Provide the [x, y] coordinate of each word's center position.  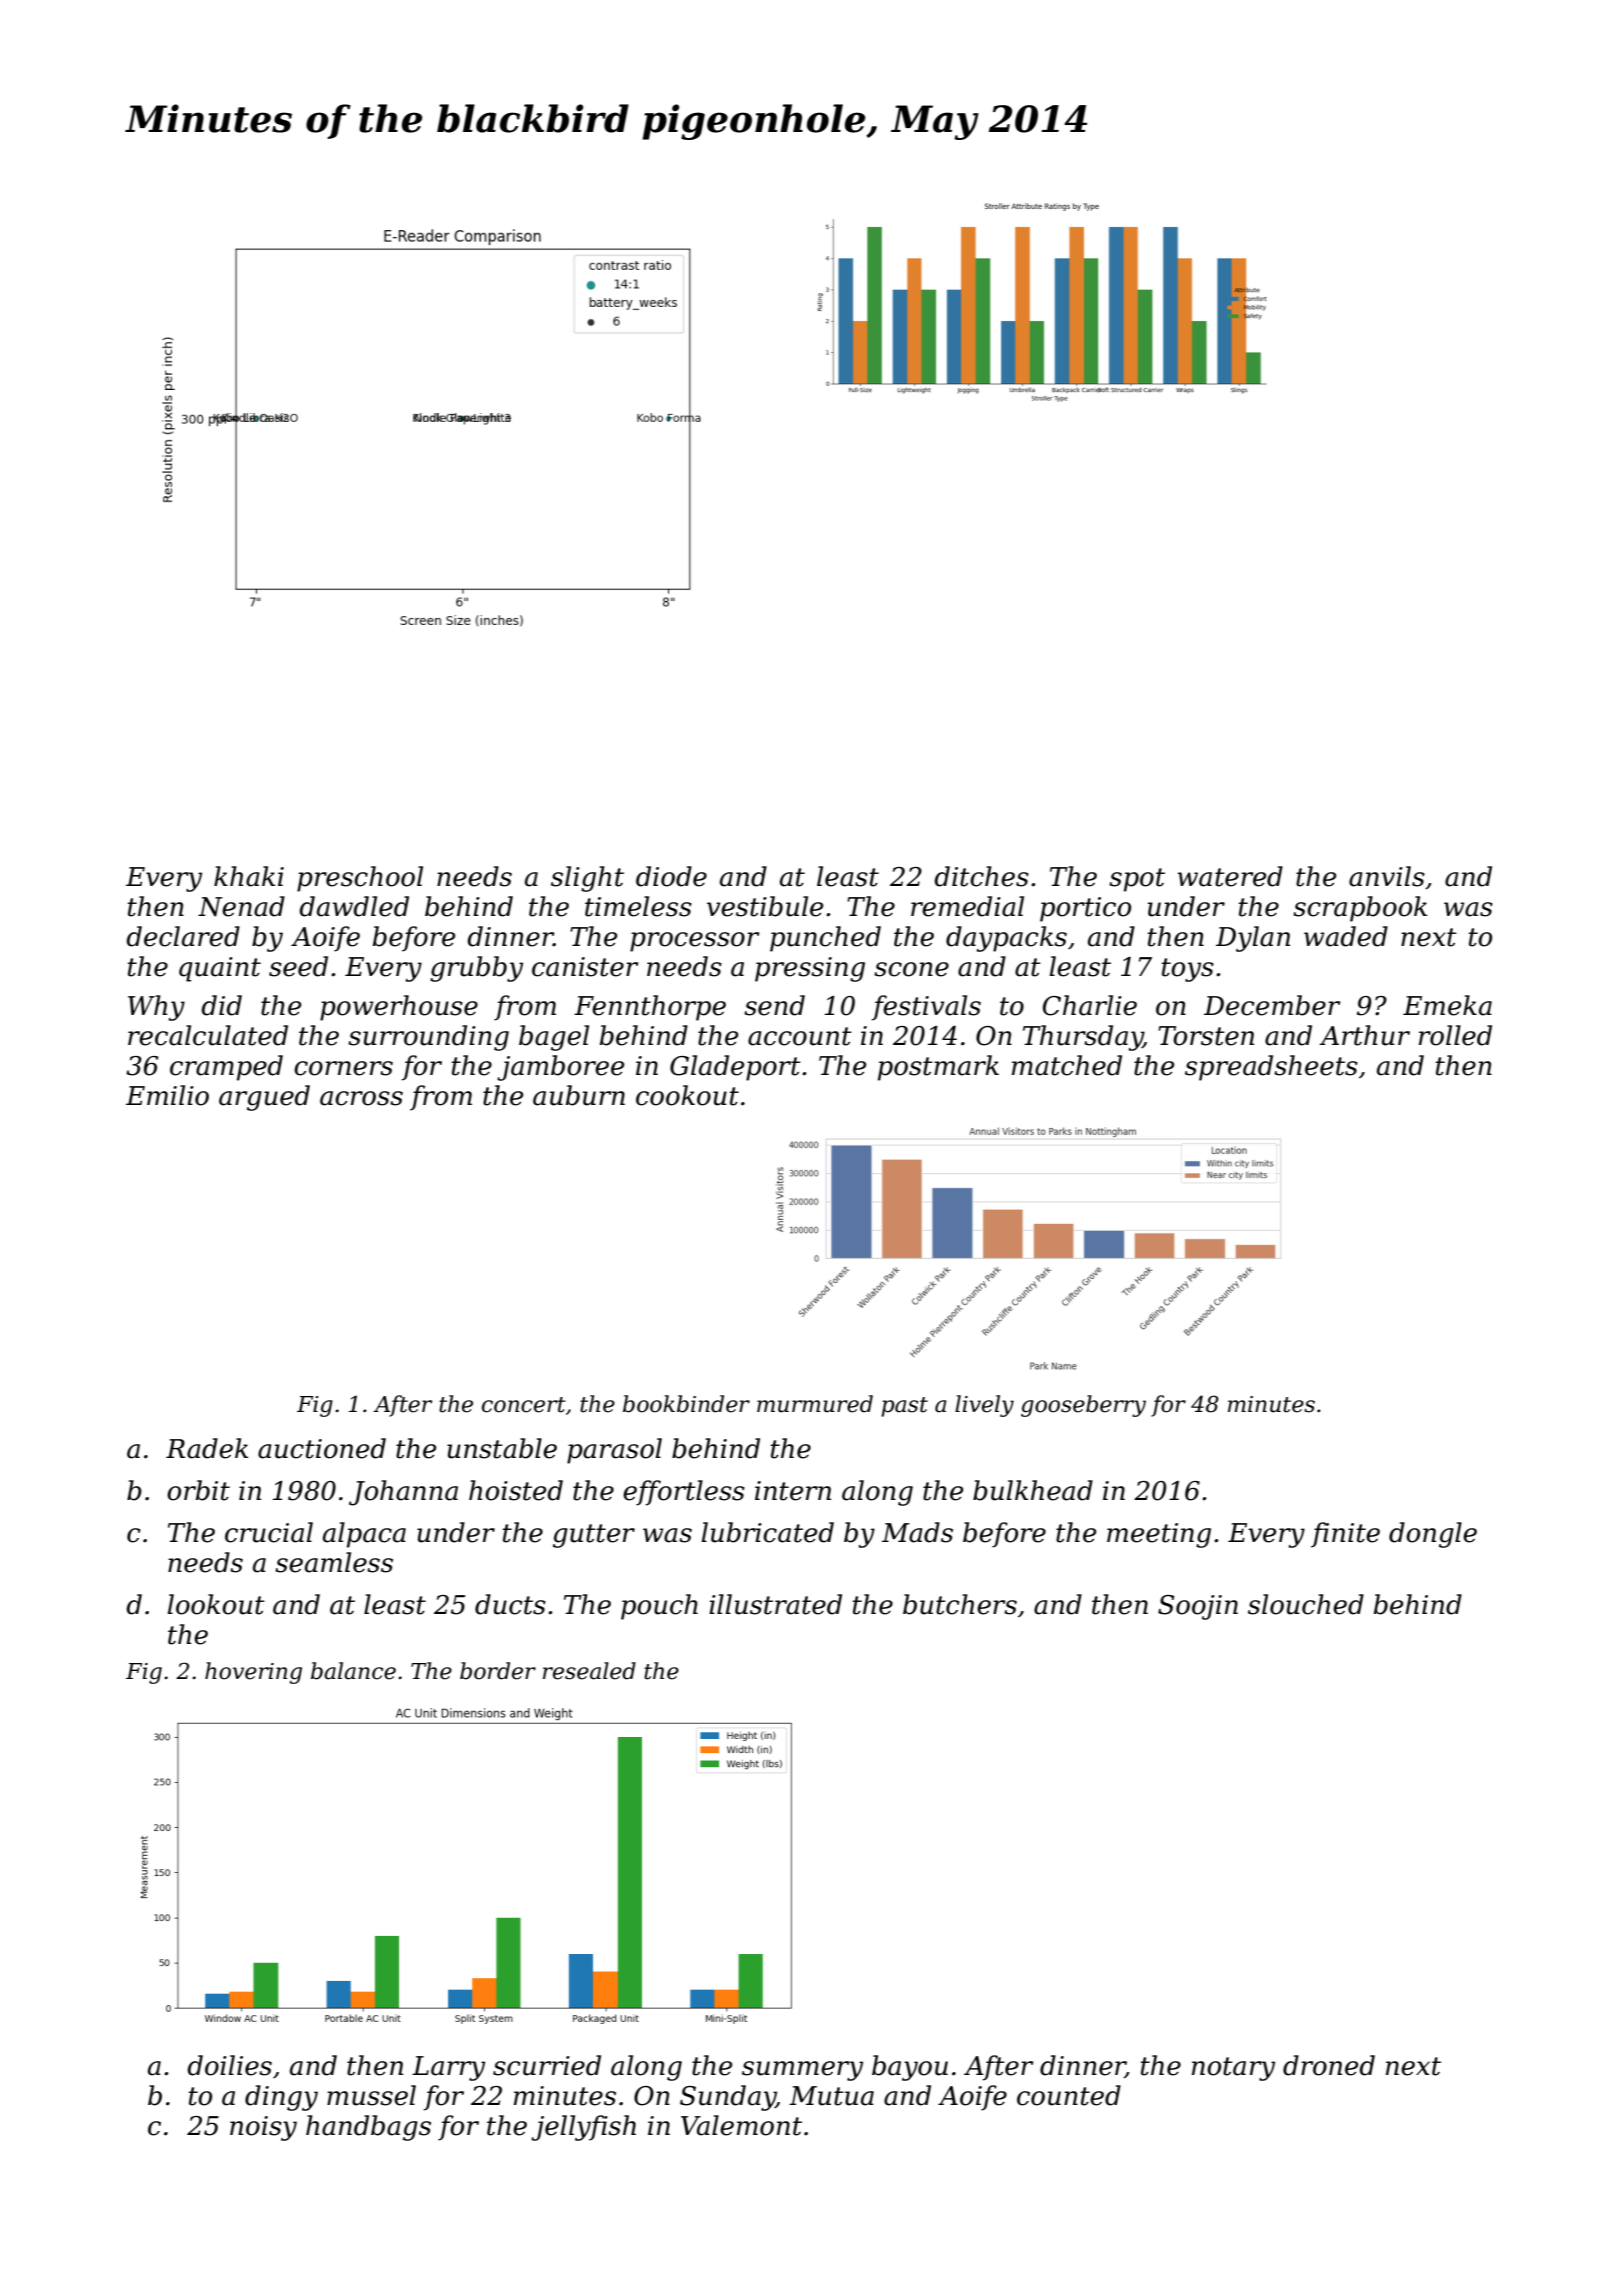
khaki [249, 876]
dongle [1433, 1535]
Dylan [1253, 939]
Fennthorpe [650, 1008]
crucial [269, 1532]
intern [793, 1491]
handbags [368, 2128]
